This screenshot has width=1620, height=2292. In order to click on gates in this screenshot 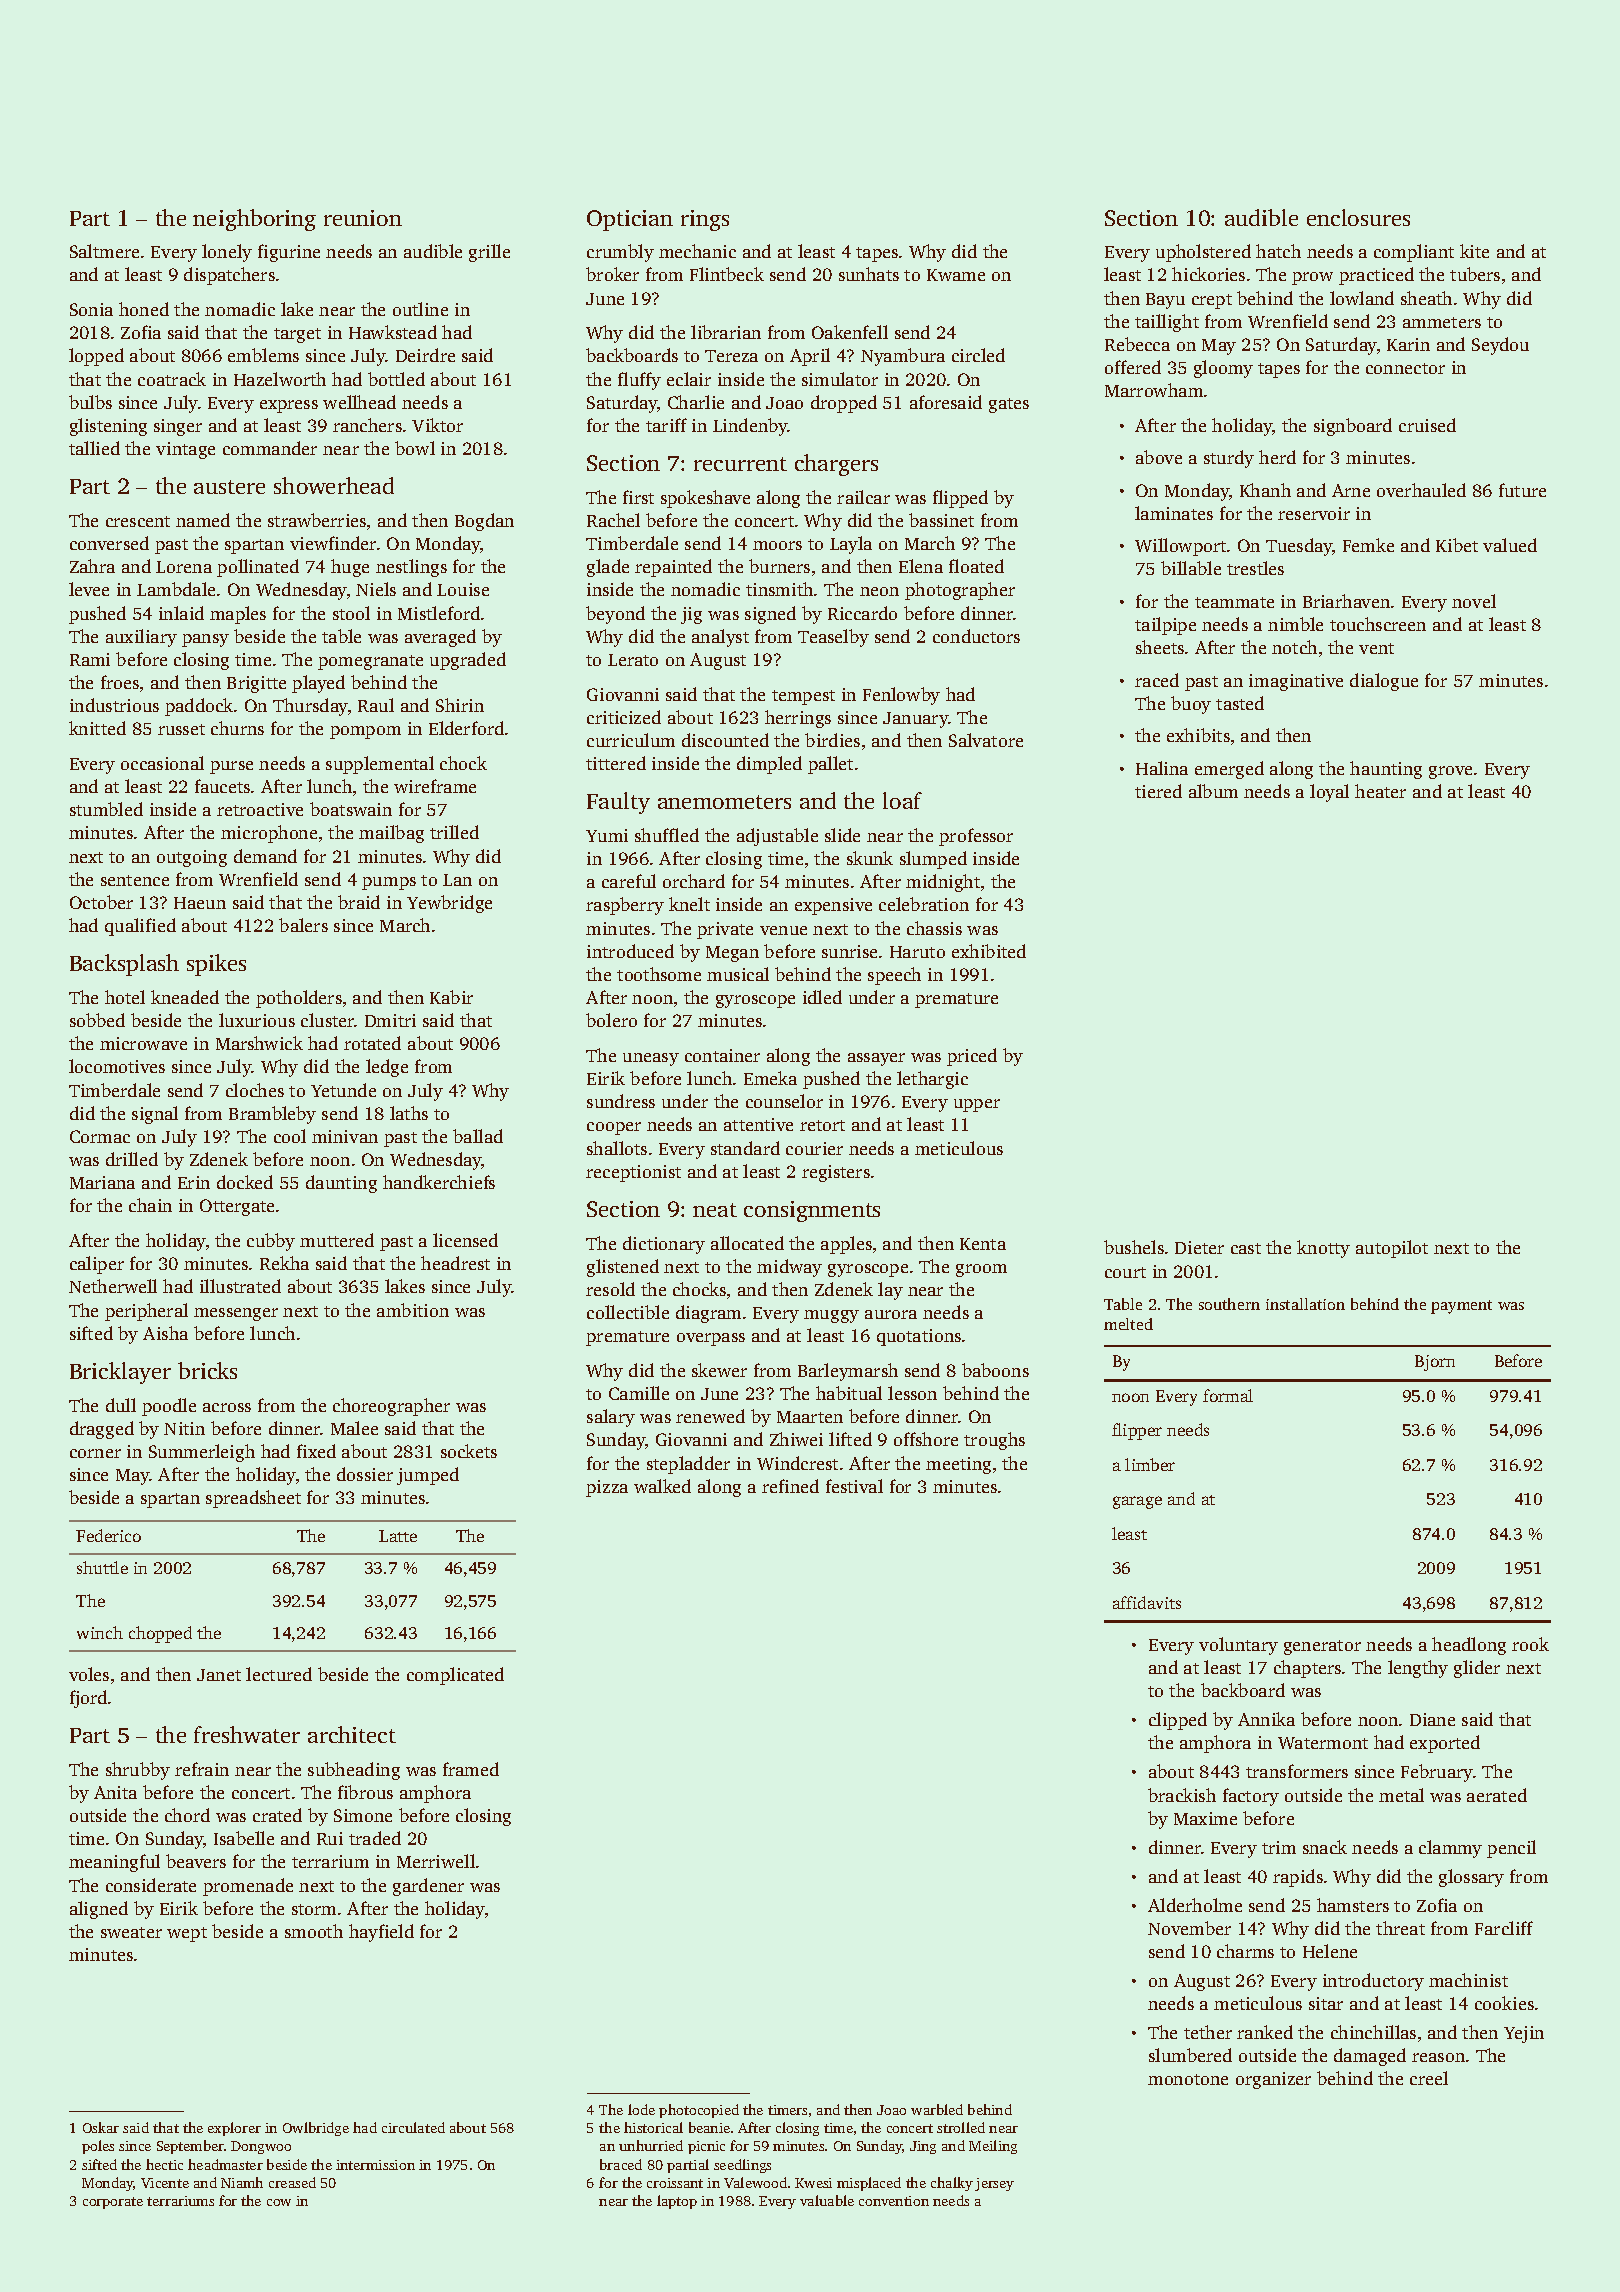, I will do `click(1009, 405)`.
